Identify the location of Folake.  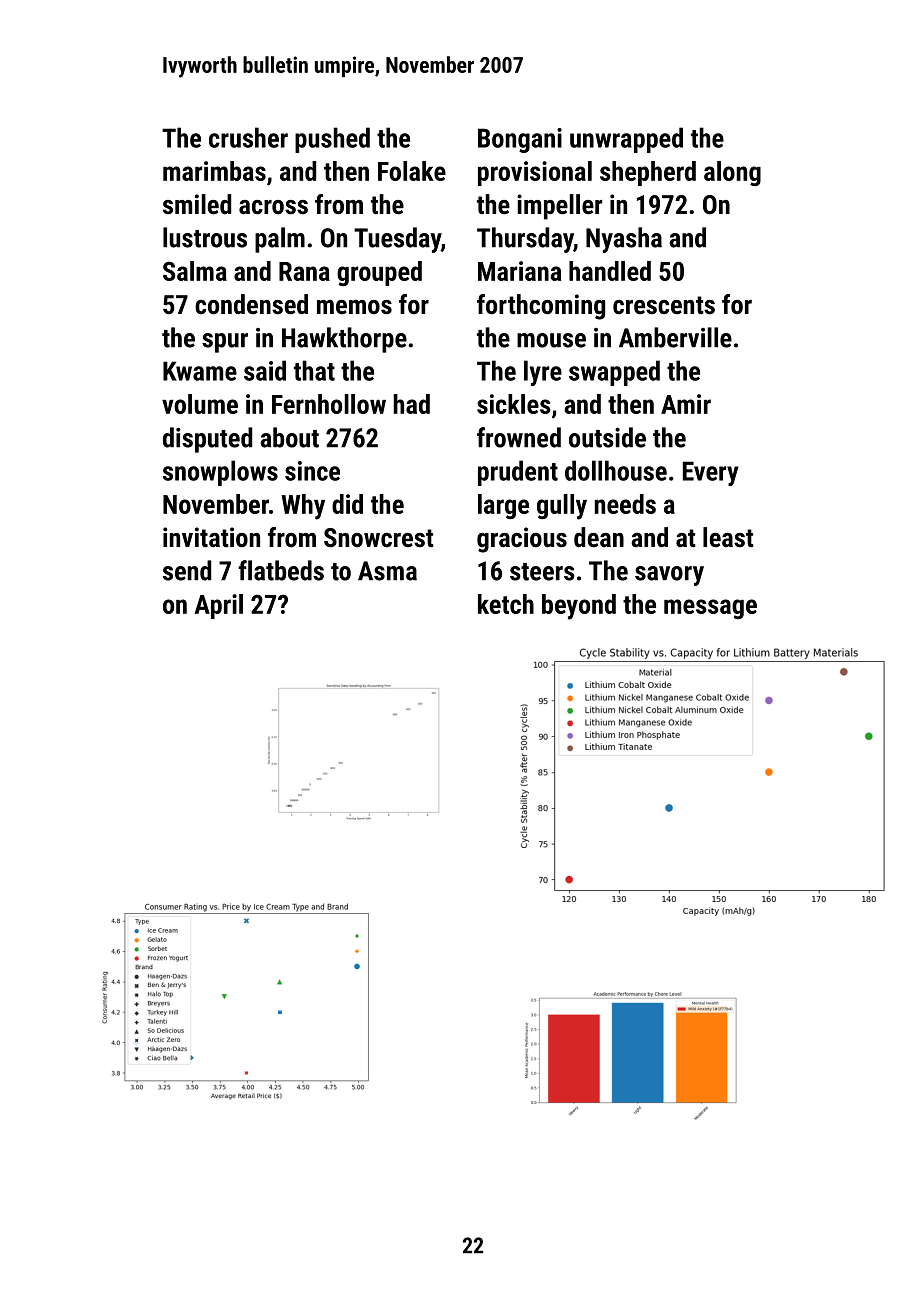
(412, 171).
